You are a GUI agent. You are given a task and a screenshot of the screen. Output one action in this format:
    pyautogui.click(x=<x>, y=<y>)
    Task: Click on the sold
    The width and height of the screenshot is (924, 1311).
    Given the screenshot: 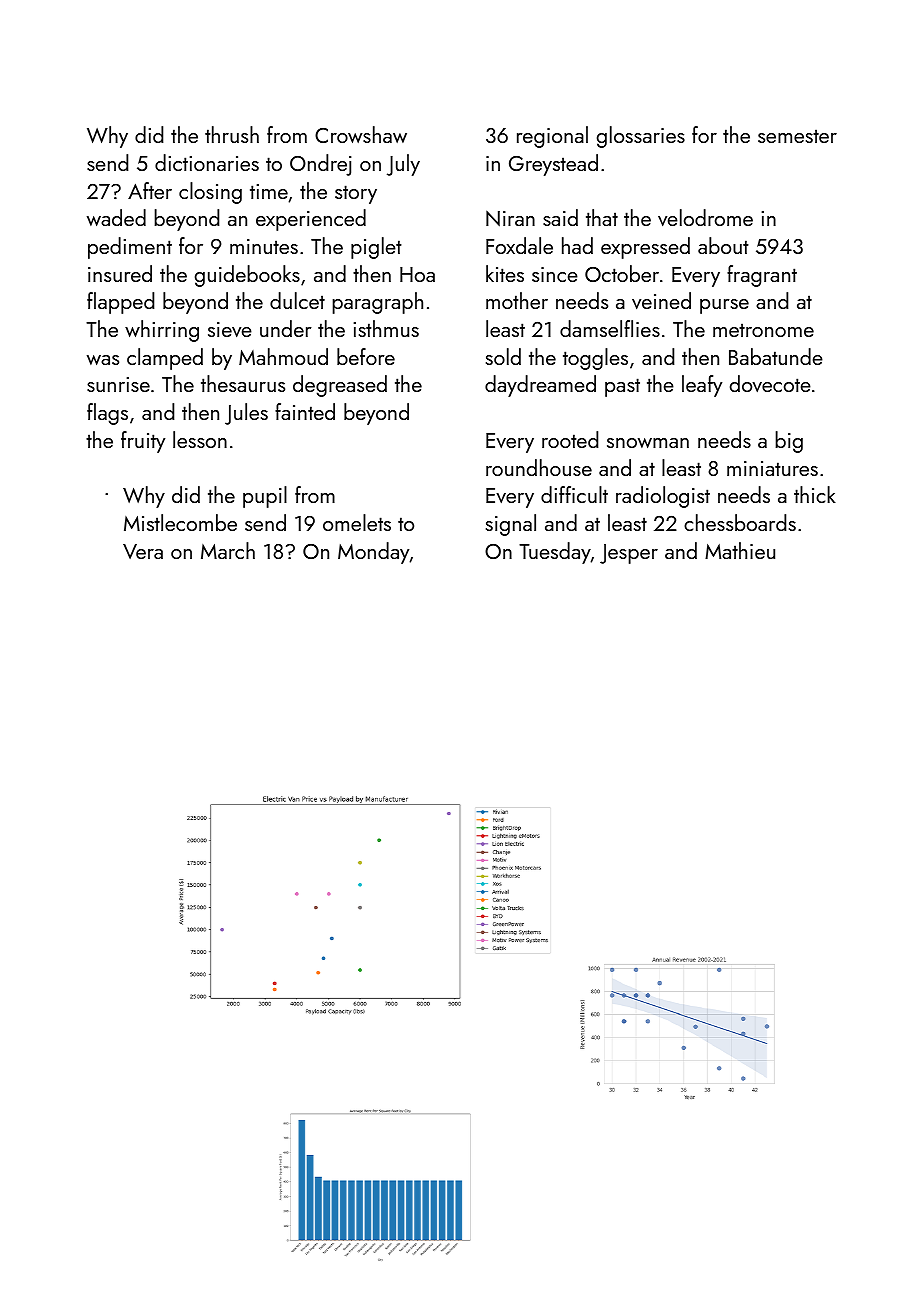 What is the action you would take?
    pyautogui.click(x=503, y=356)
